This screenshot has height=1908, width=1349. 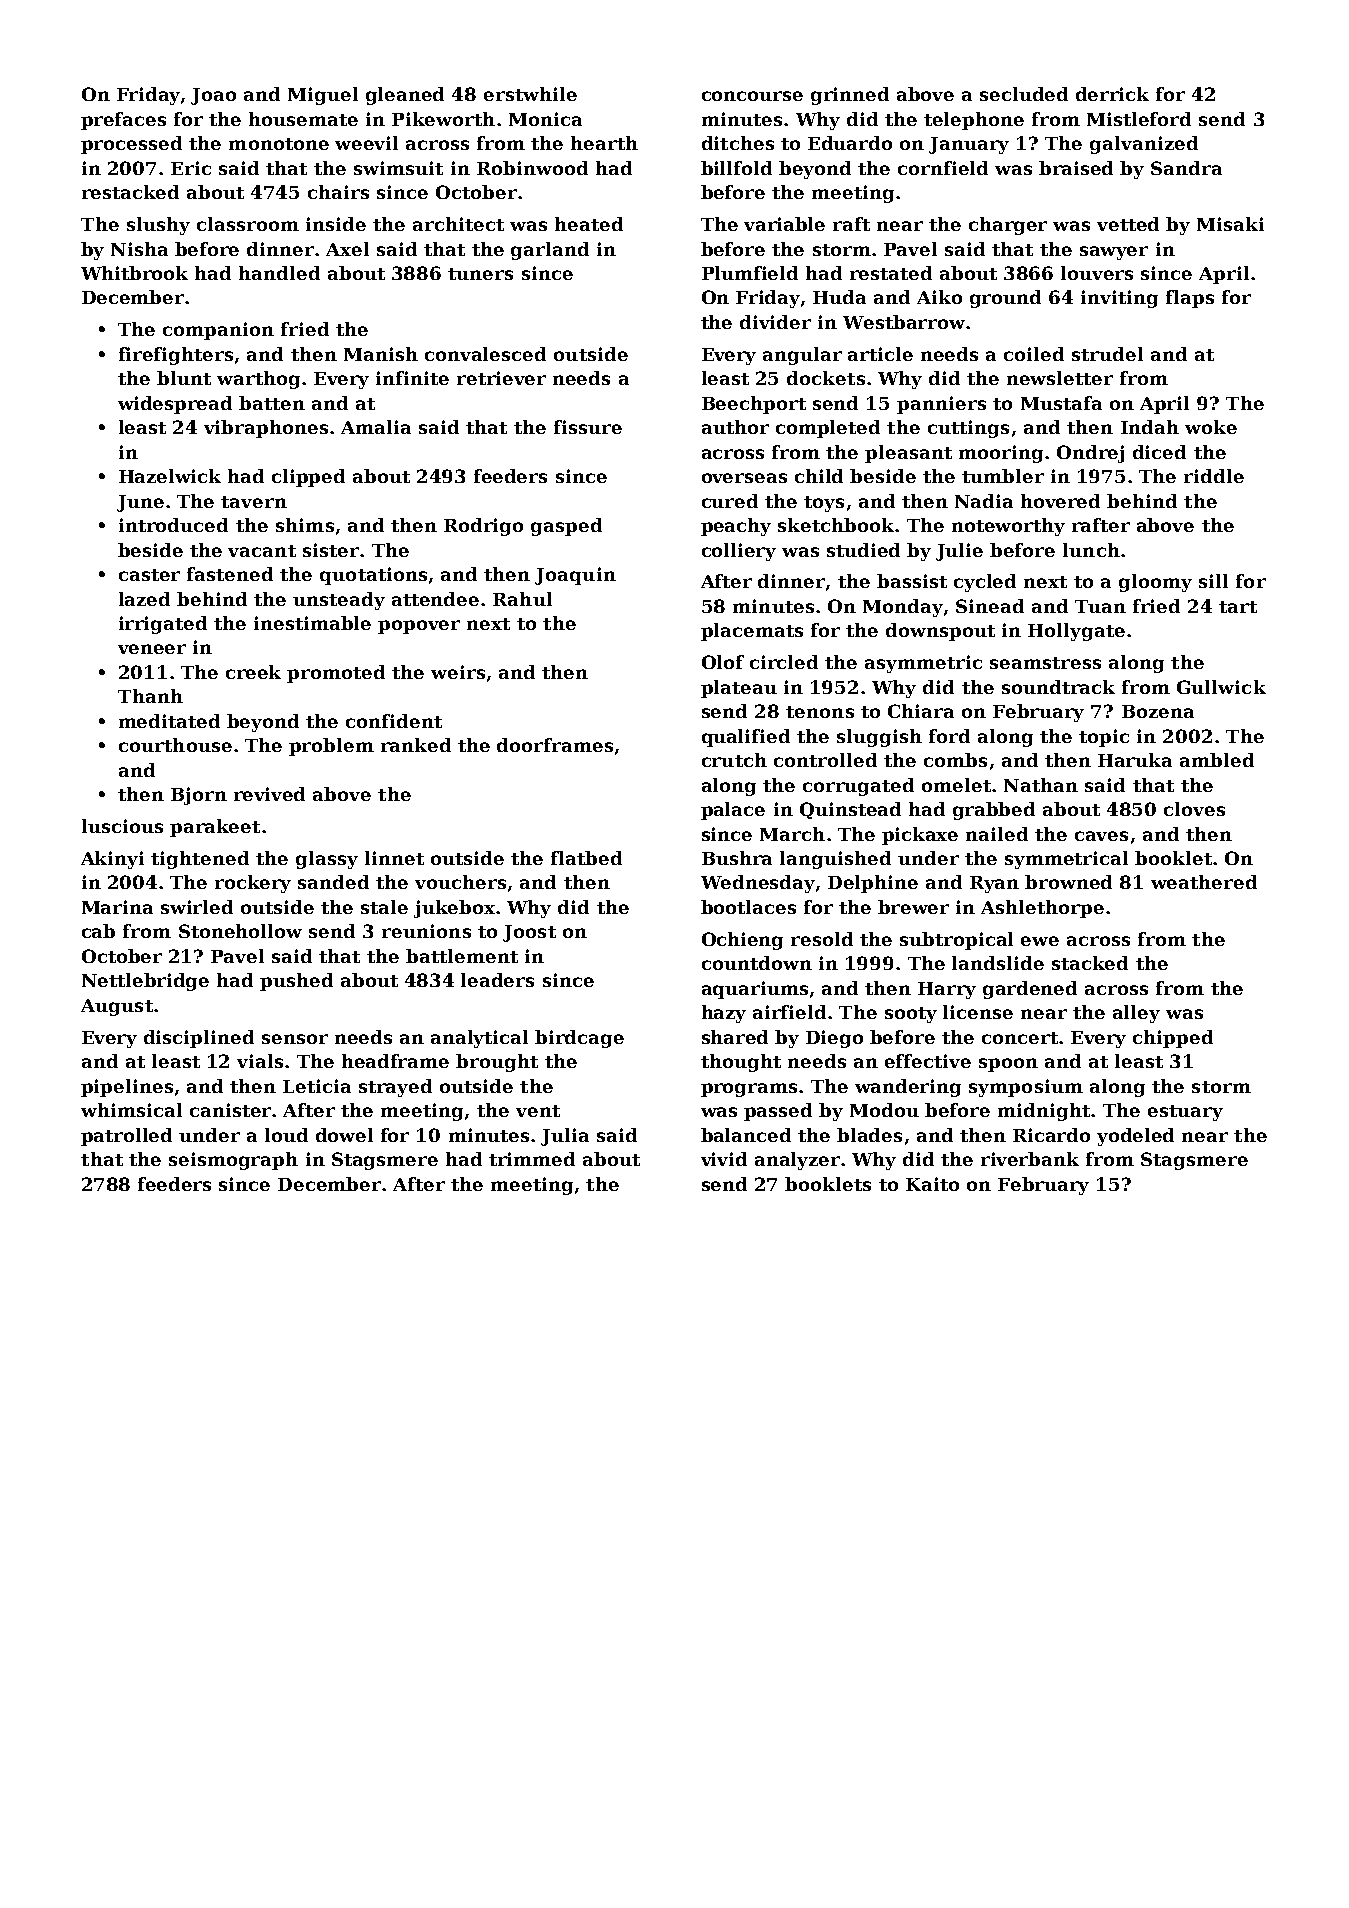 What do you see at coordinates (1042, 909) in the screenshot?
I see `Ashlethorpe` at bounding box center [1042, 909].
